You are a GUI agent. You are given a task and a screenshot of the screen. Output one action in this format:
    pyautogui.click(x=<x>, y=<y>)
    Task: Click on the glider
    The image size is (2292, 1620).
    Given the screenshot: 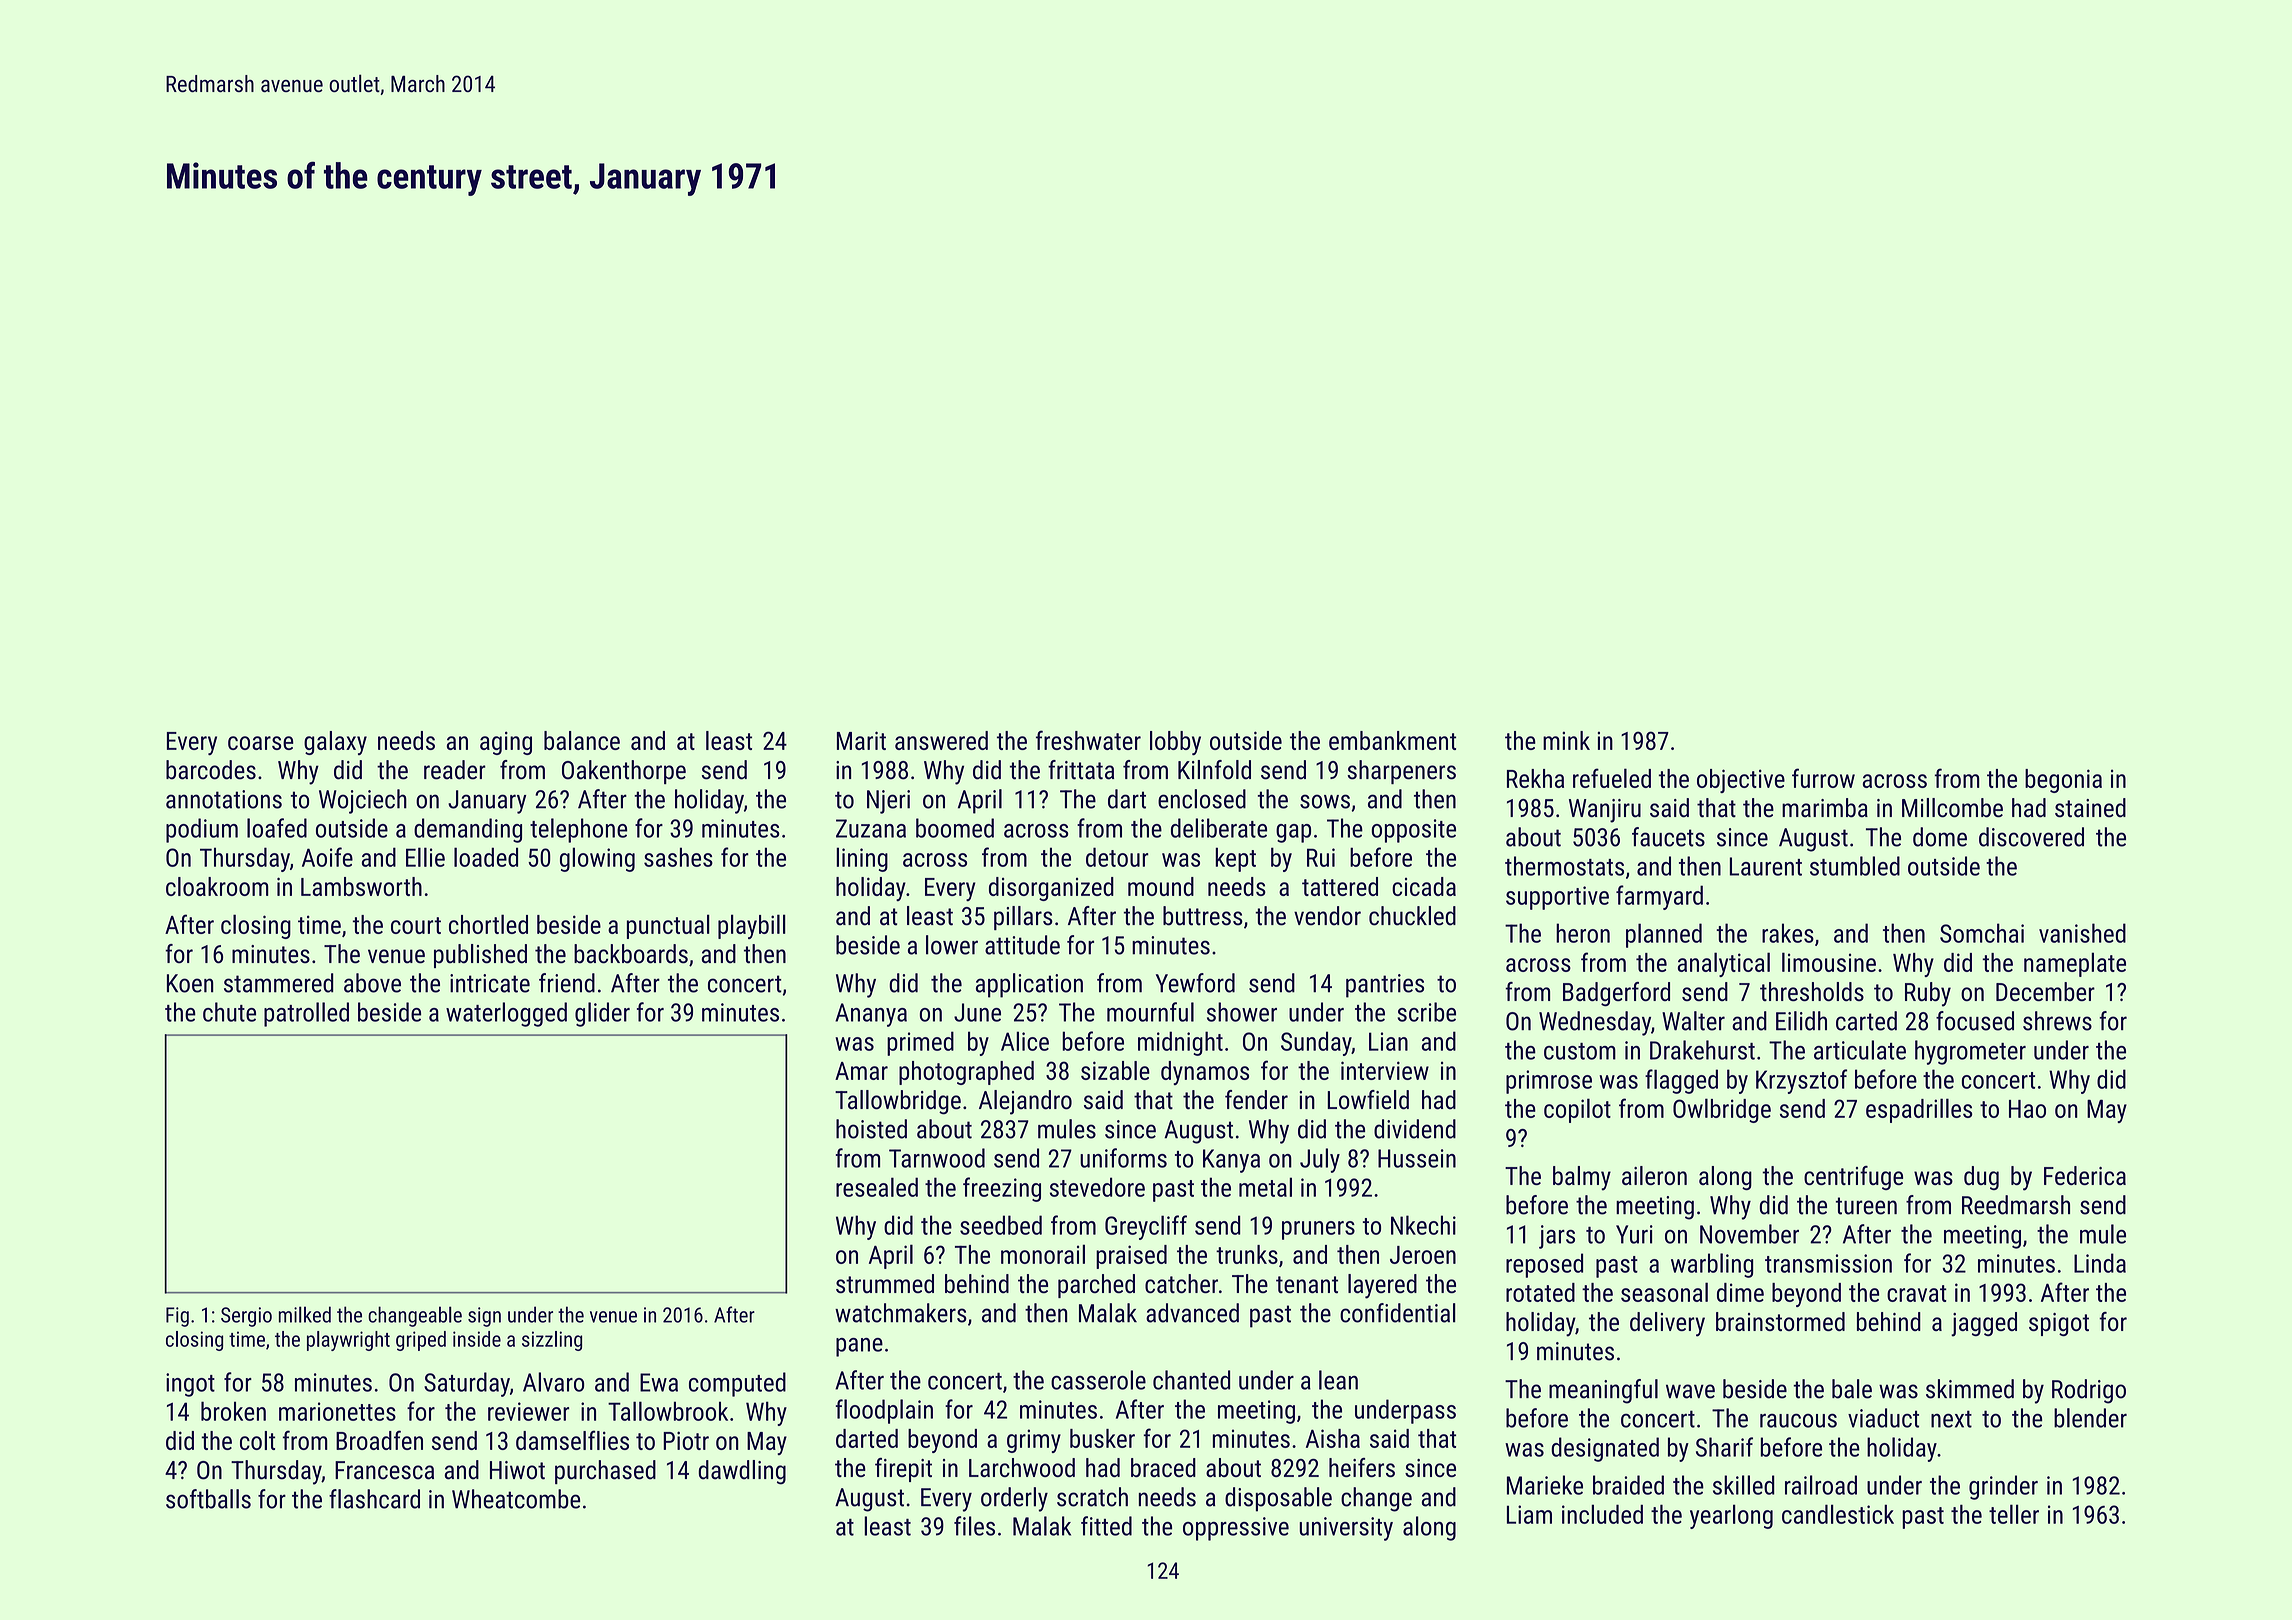 What is the action you would take?
    pyautogui.click(x=602, y=1014)
